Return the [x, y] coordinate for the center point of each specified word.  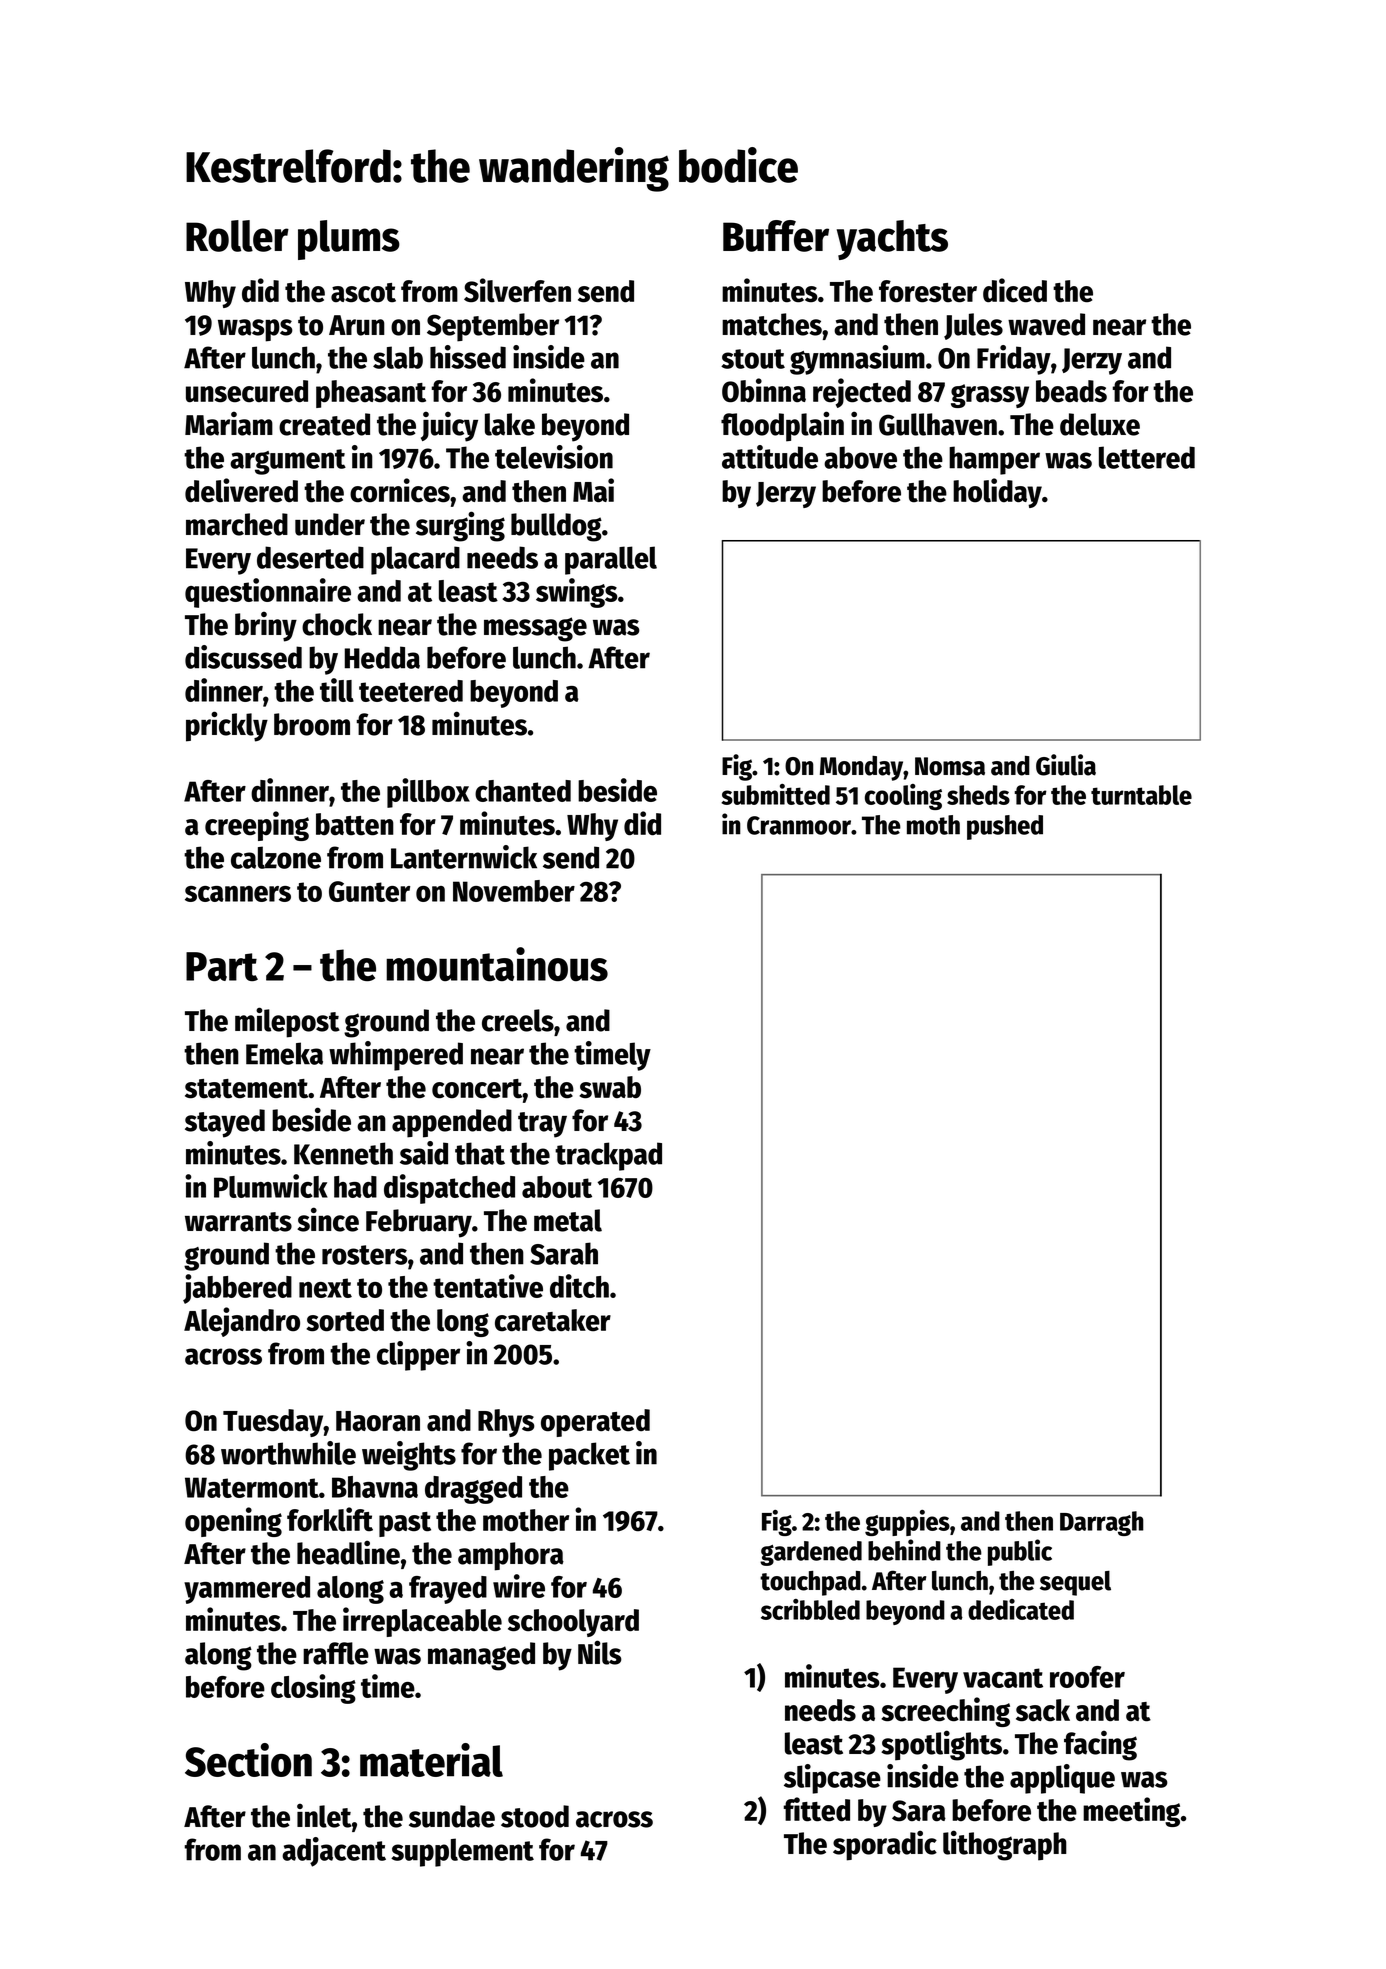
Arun [357, 325]
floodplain [782, 426]
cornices [400, 490]
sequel [1075, 1583]
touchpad [810, 1583]
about [557, 1187]
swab [610, 1087]
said [424, 1153]
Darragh [1102, 1523]
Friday [1014, 360]
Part [222, 966]
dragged [473, 1490]
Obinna [764, 390]
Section [248, 1760]
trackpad [608, 1156]
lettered [1147, 457]
